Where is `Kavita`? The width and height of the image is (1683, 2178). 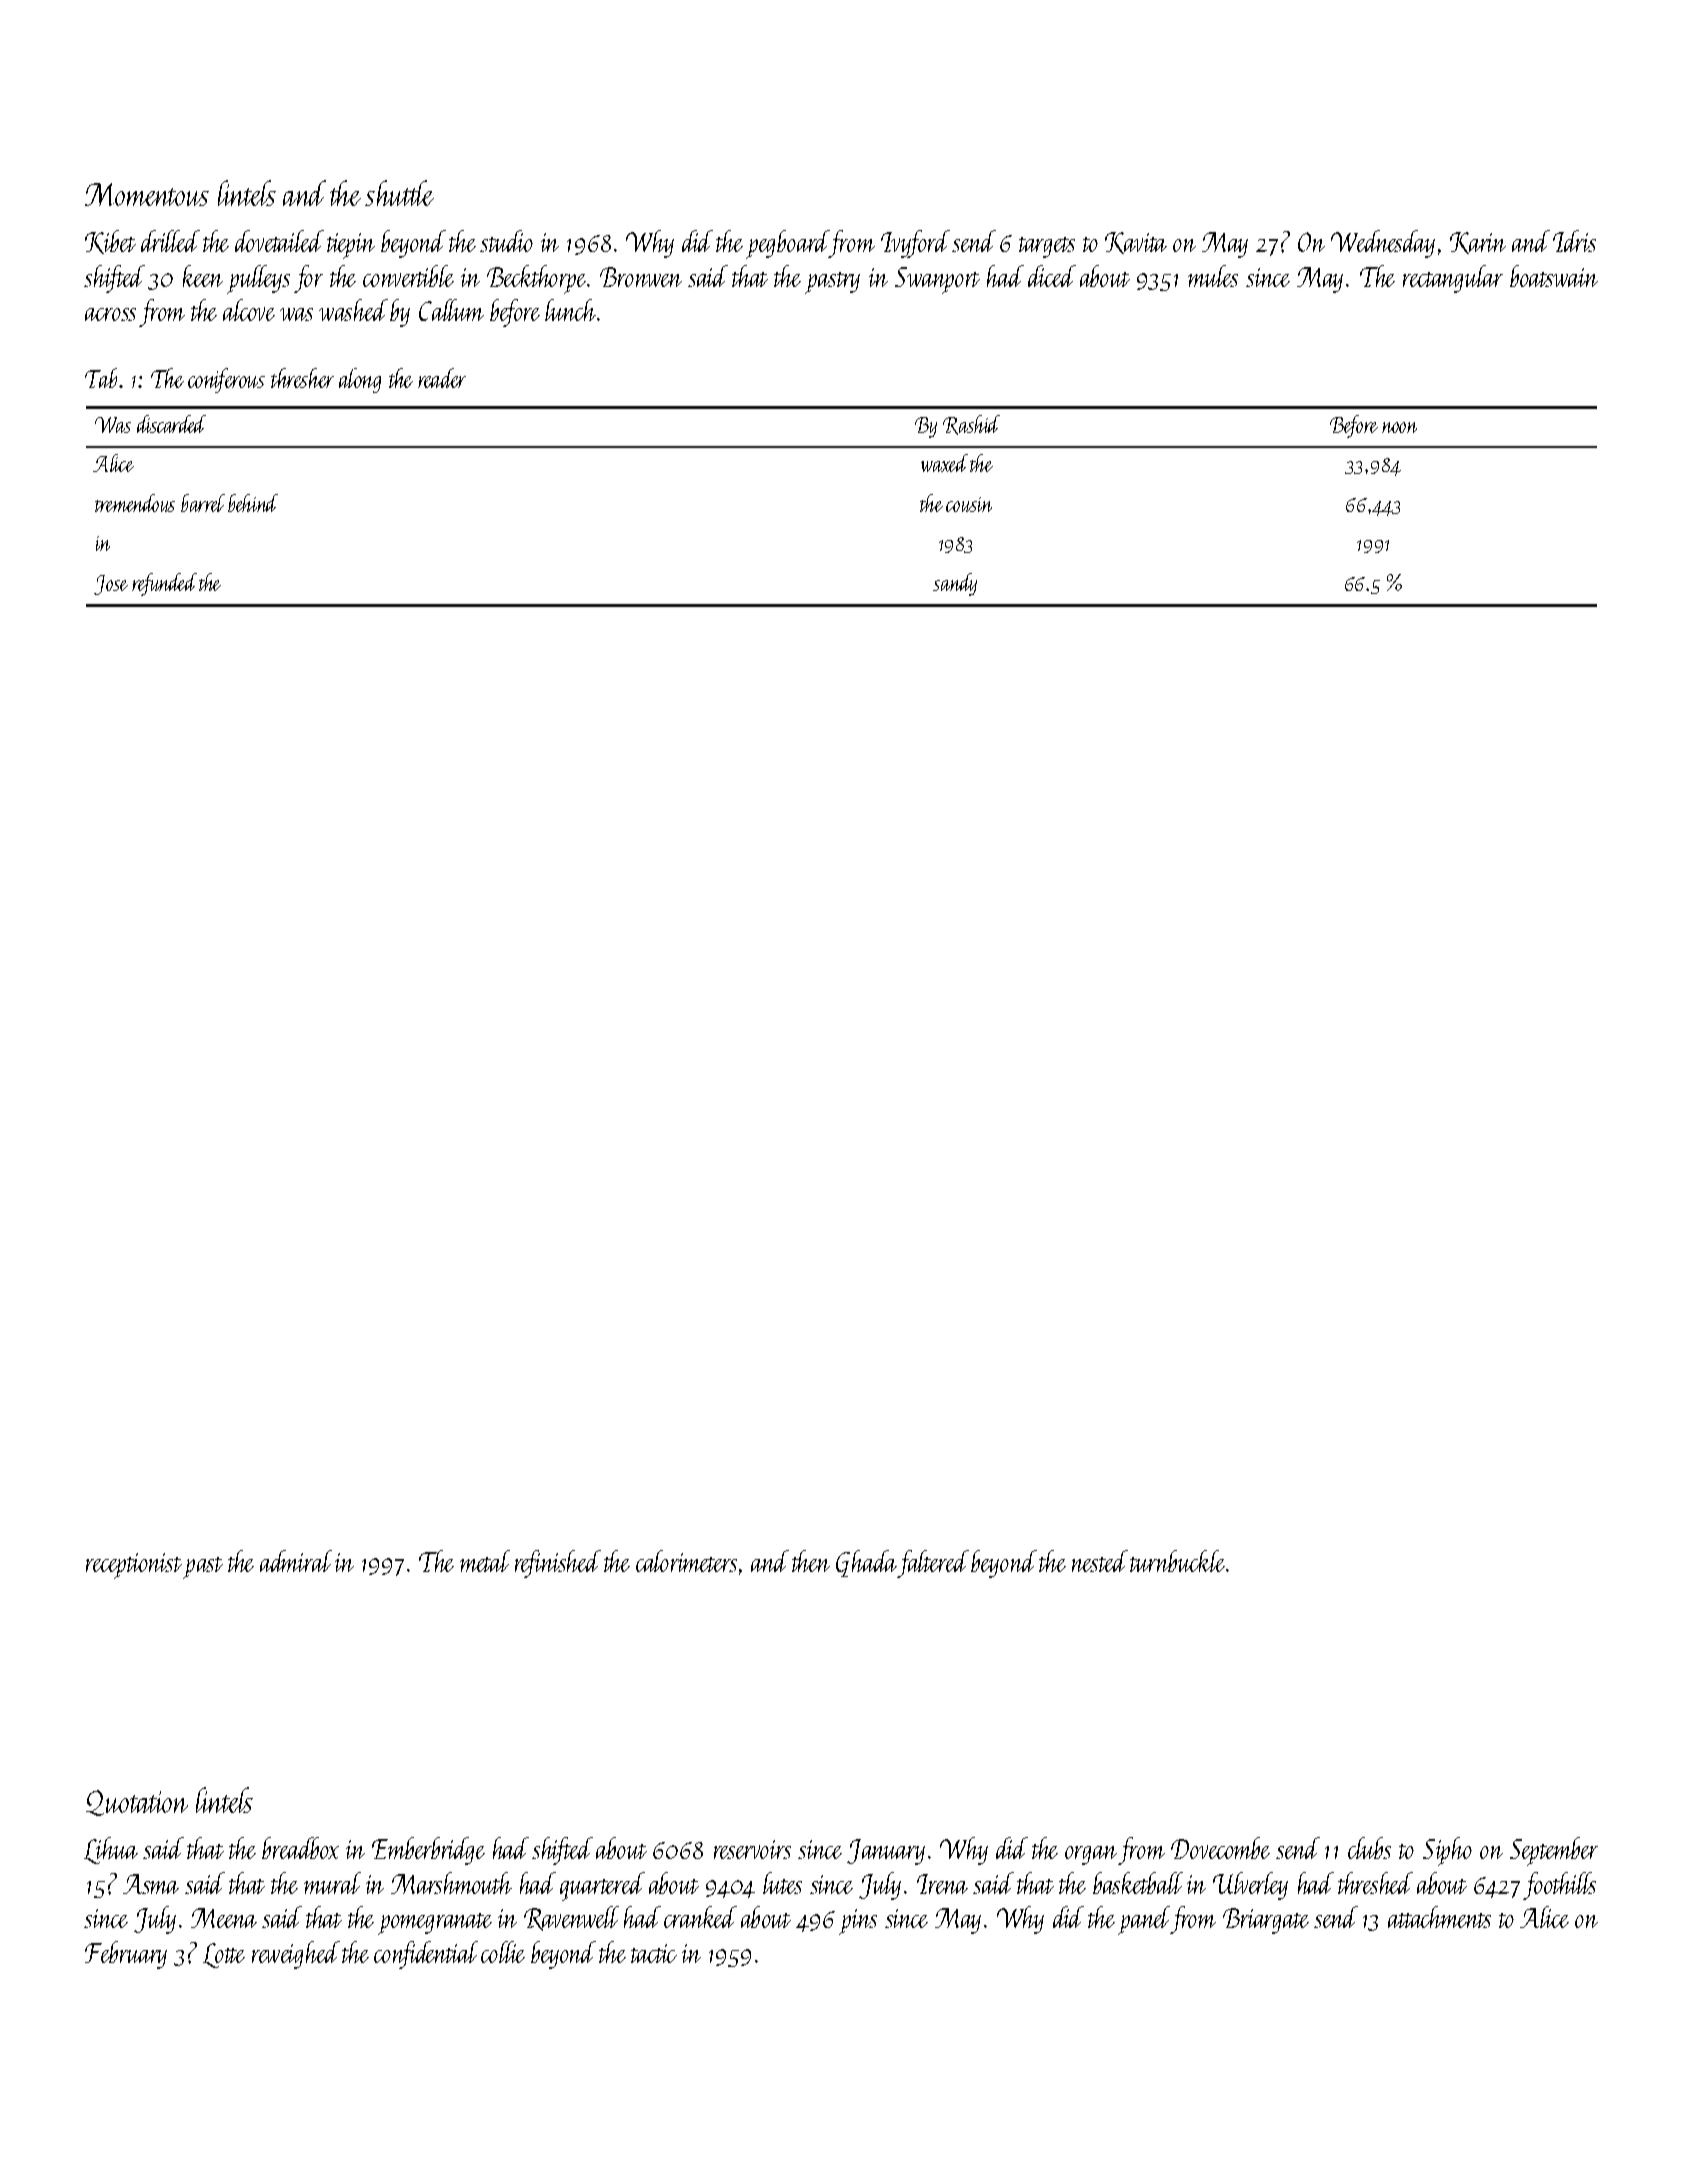
Kavita is located at coordinates (1136, 243).
